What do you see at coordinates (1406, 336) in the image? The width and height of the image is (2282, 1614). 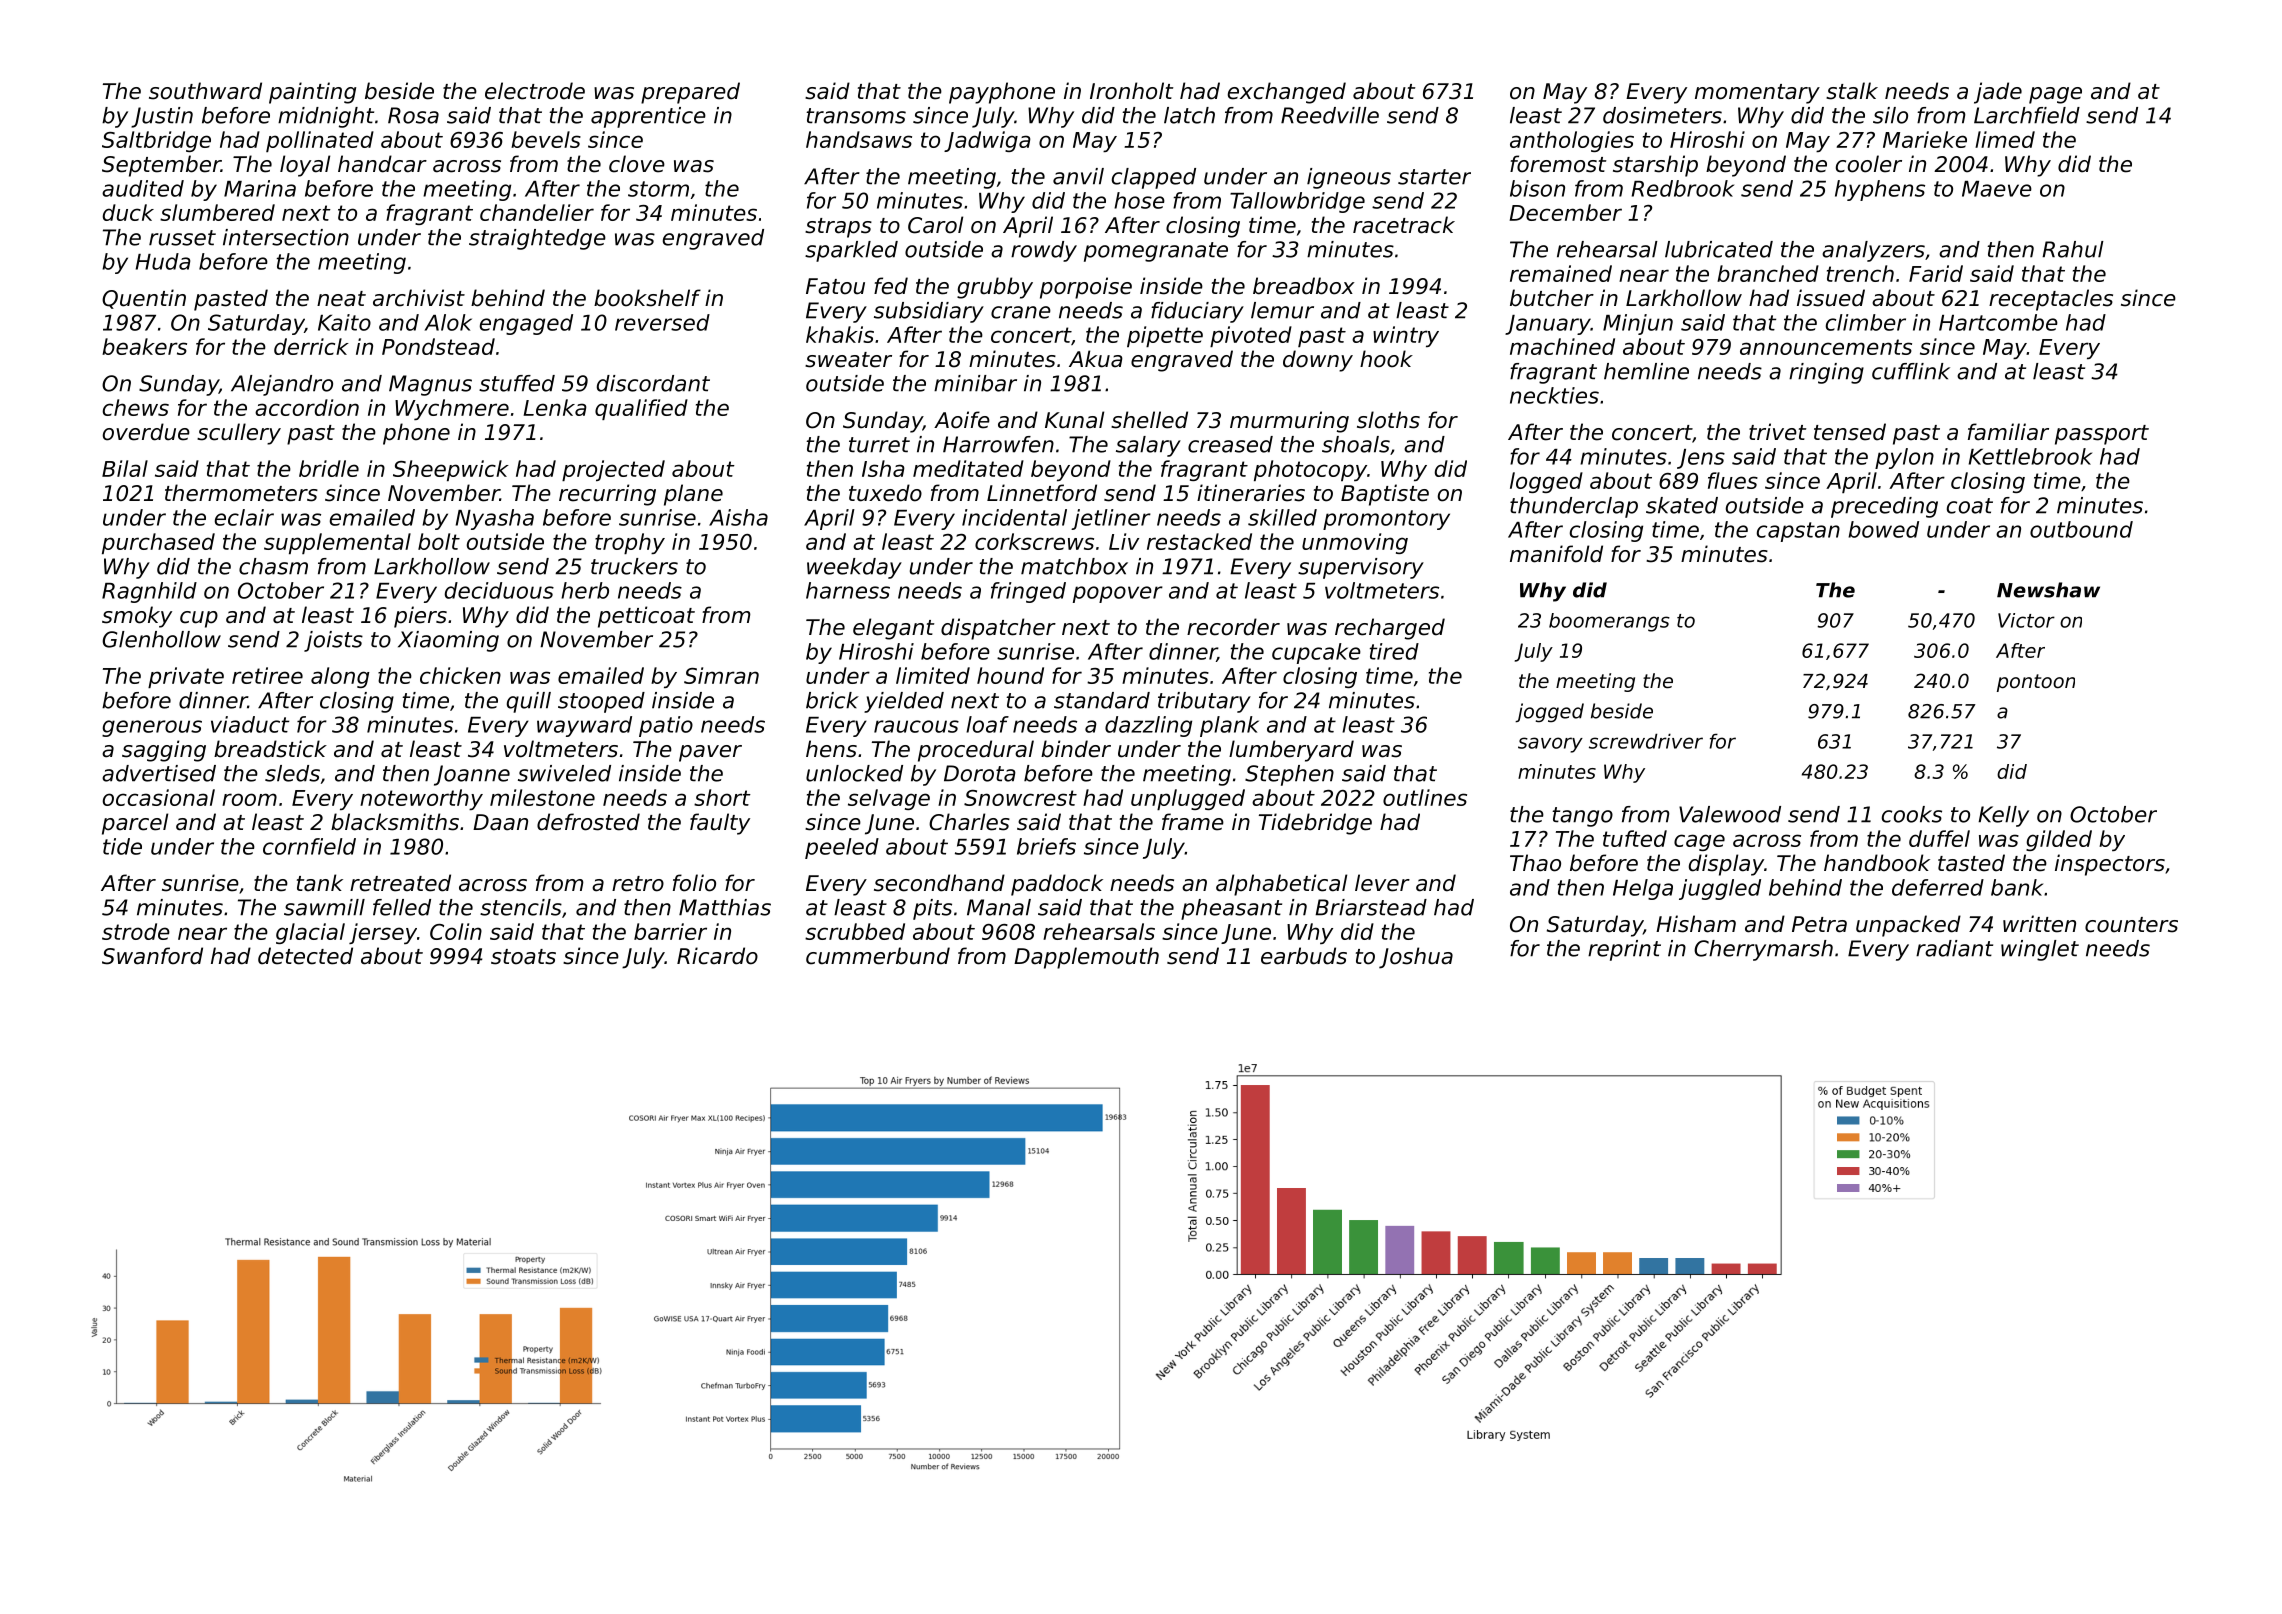 I see `wintry` at bounding box center [1406, 336].
